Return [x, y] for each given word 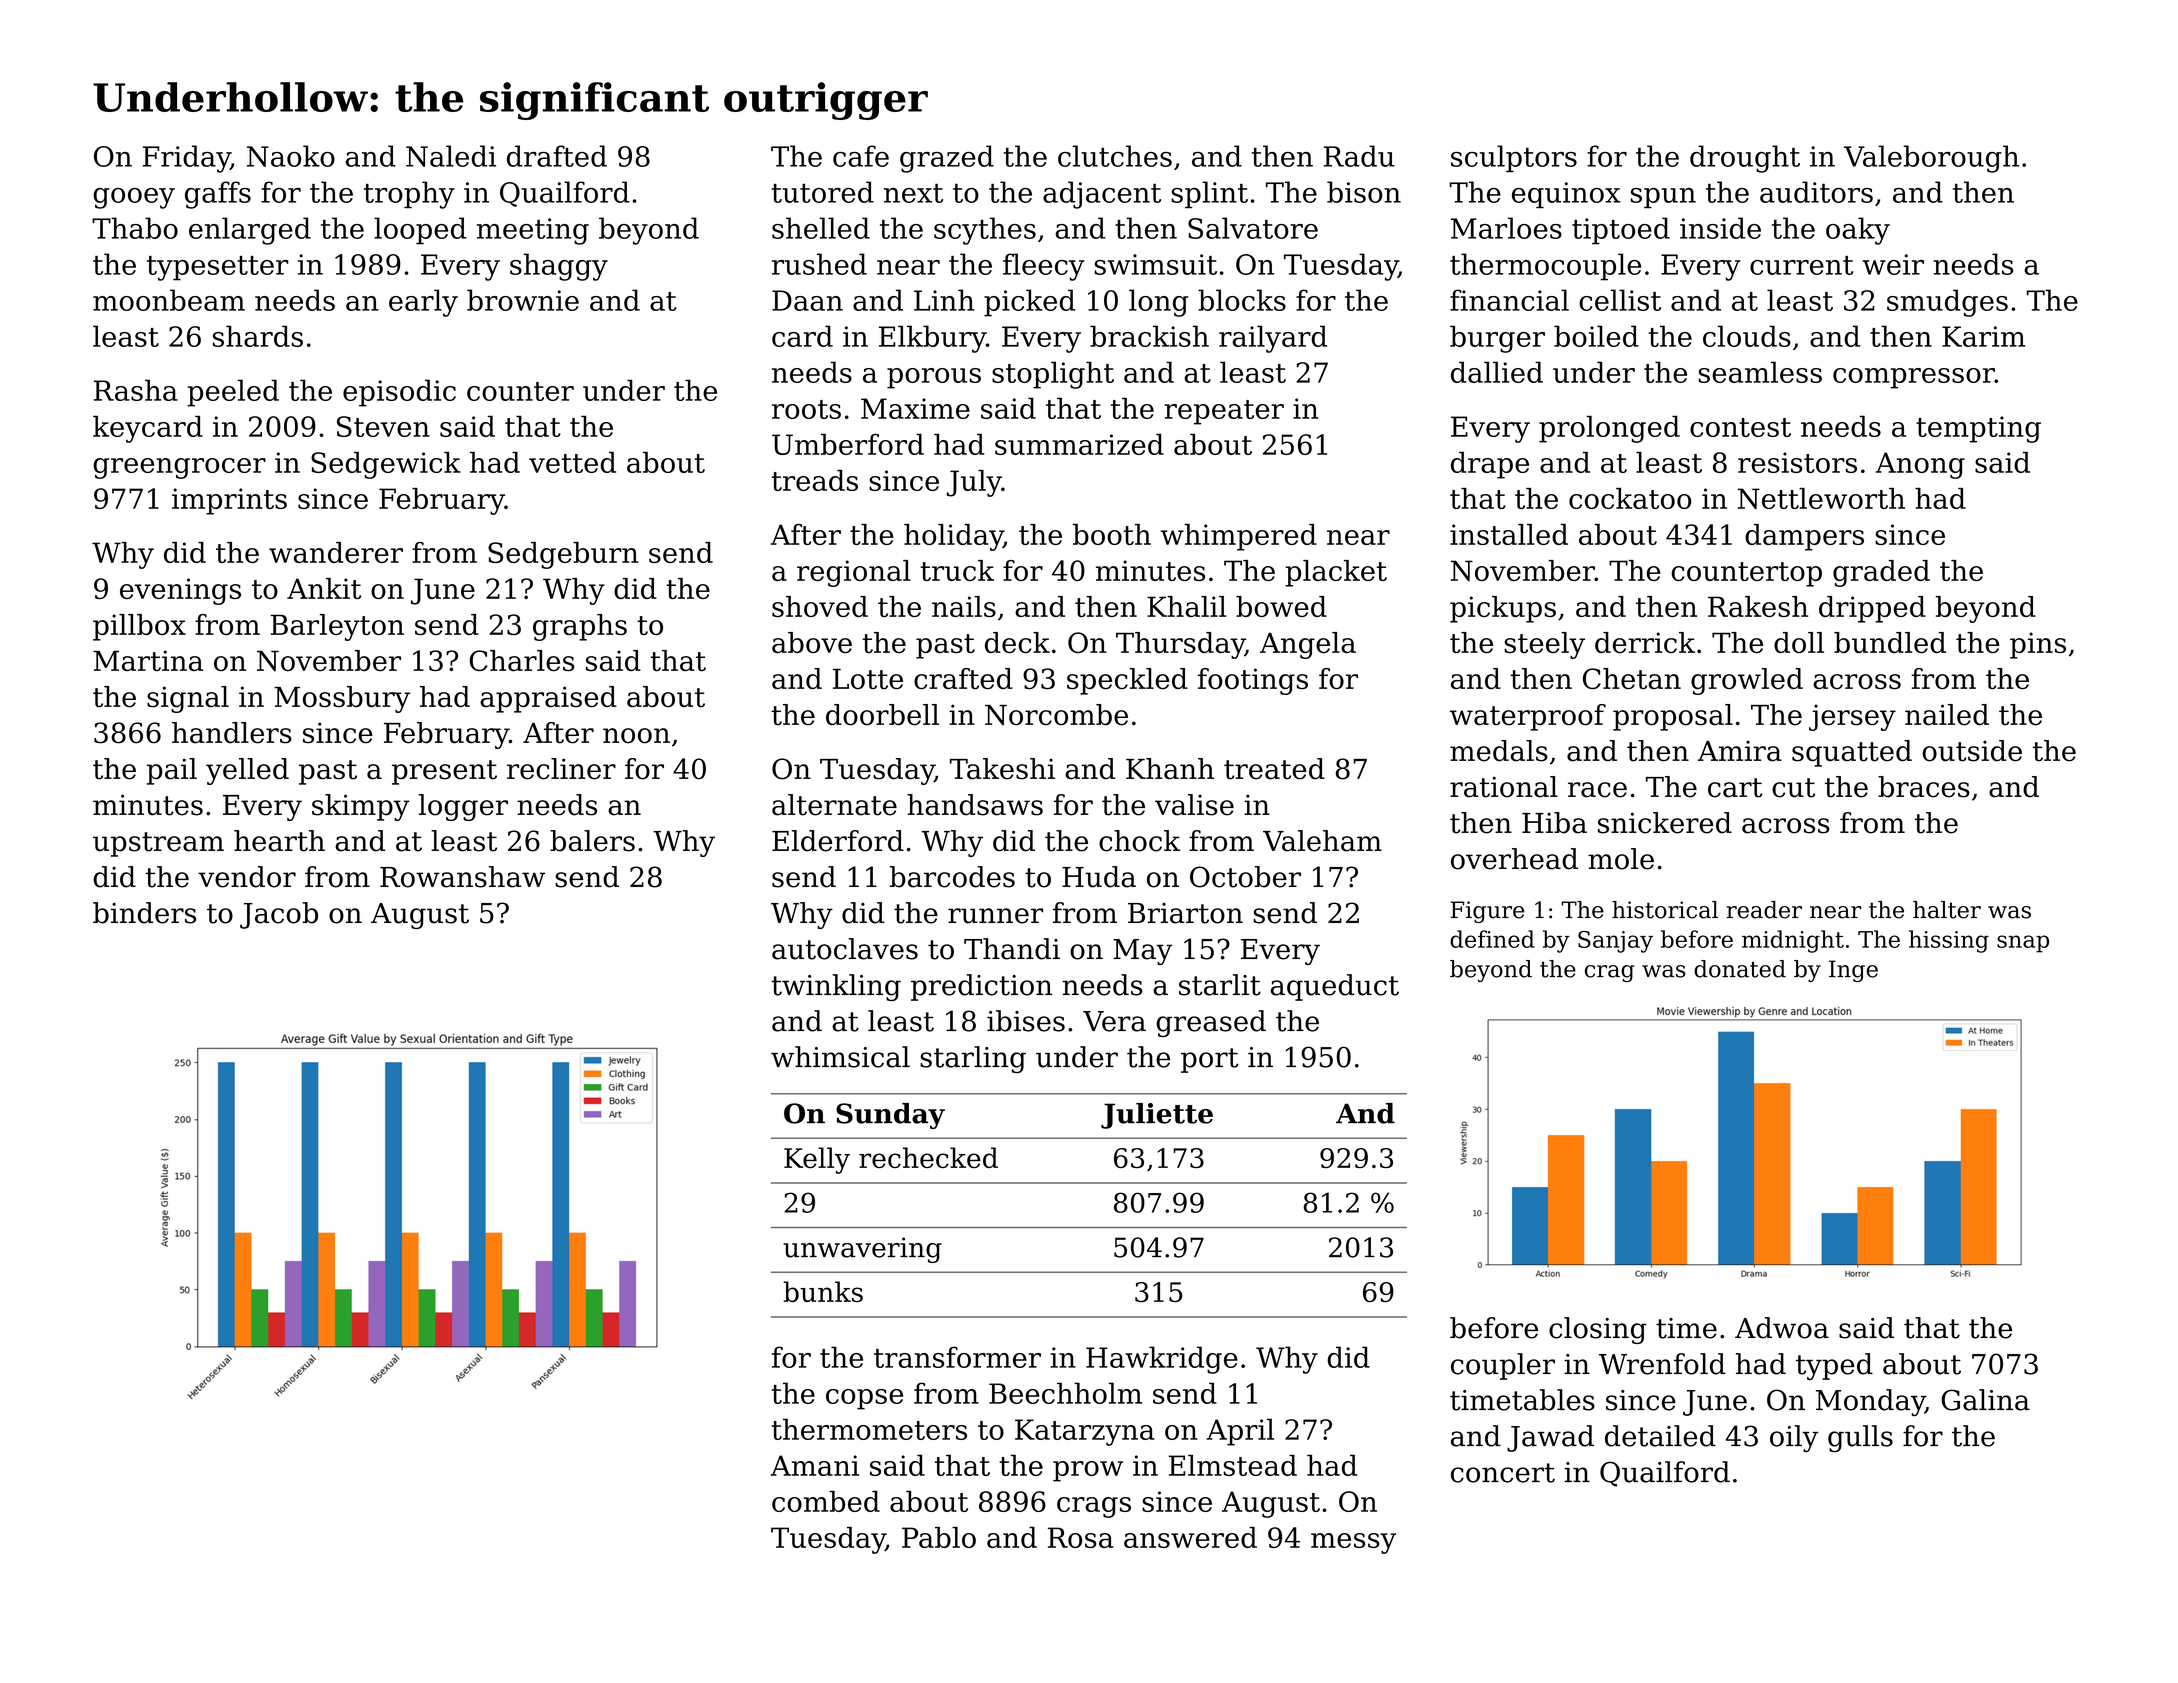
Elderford [838, 841]
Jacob [279, 915]
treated [1274, 769]
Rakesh [1758, 606]
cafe [861, 156]
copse [864, 1399]
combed [826, 1501]
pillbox [139, 627]
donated [1740, 969]
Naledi [451, 156]
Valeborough [1931, 159]
